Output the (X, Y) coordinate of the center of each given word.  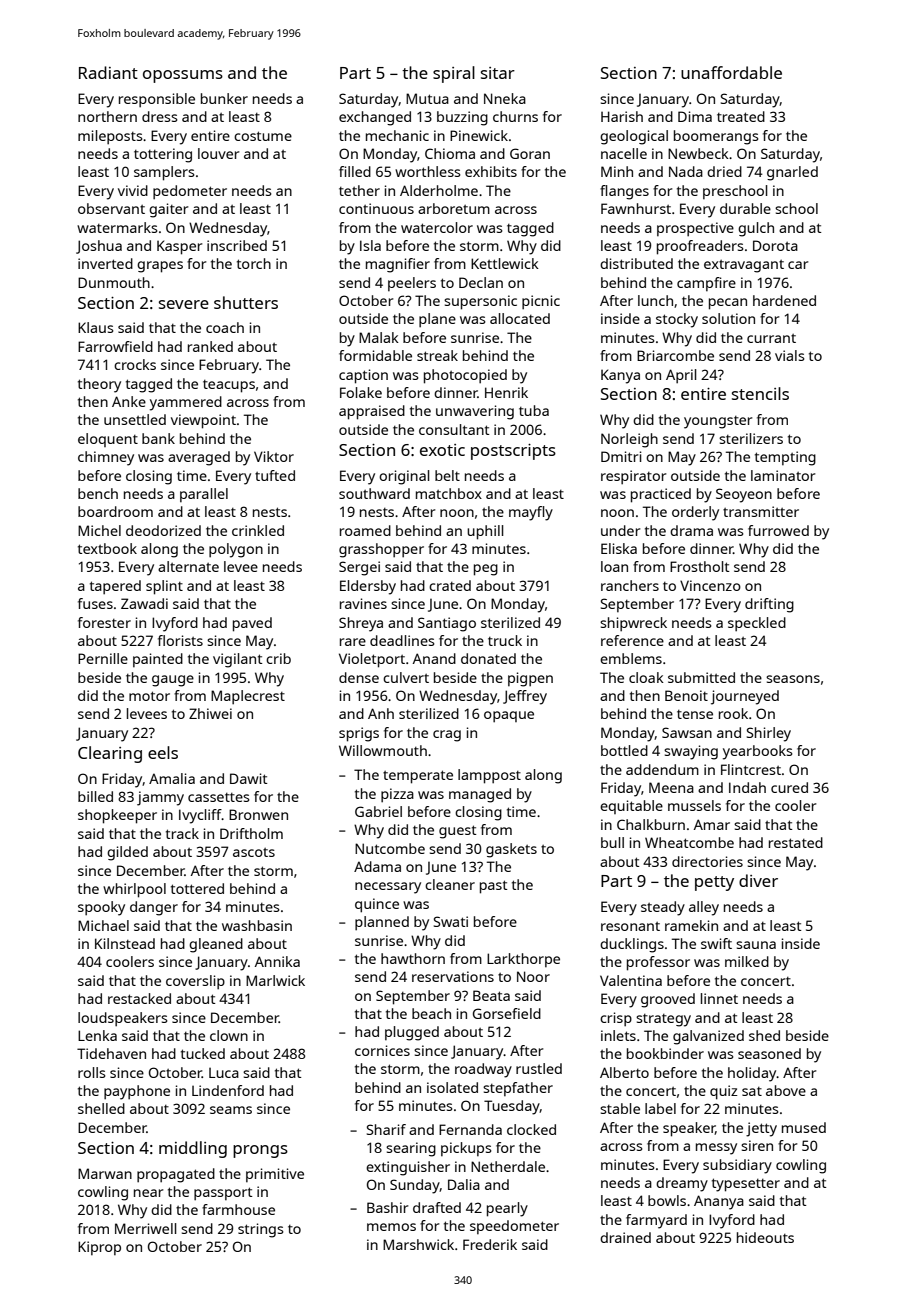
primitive (275, 1175)
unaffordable (731, 72)
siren (757, 1145)
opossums (183, 76)
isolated (452, 1087)
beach (431, 1013)
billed (95, 796)
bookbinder (665, 1053)
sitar (498, 73)
